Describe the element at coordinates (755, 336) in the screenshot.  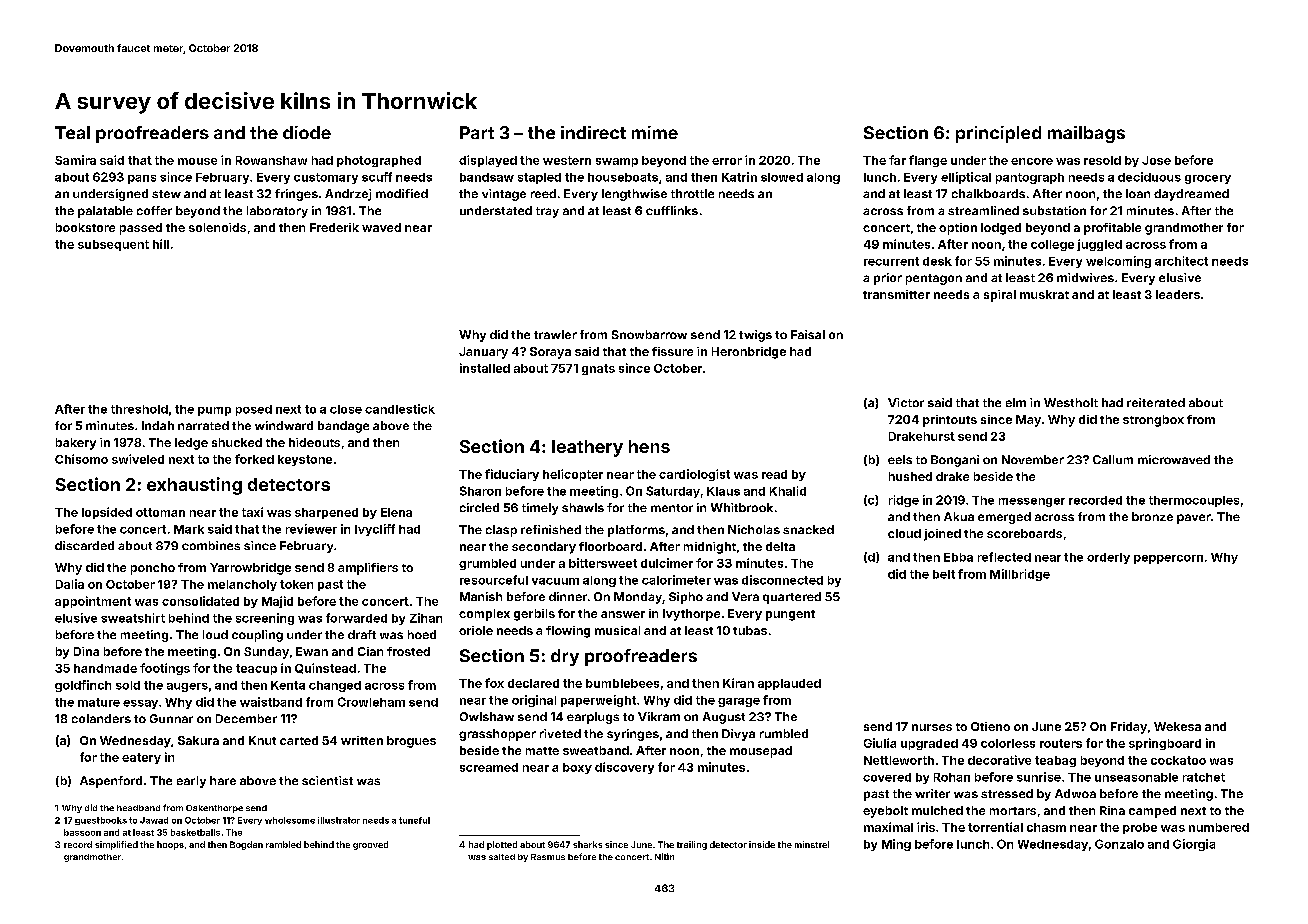
I see `twigs` at that location.
